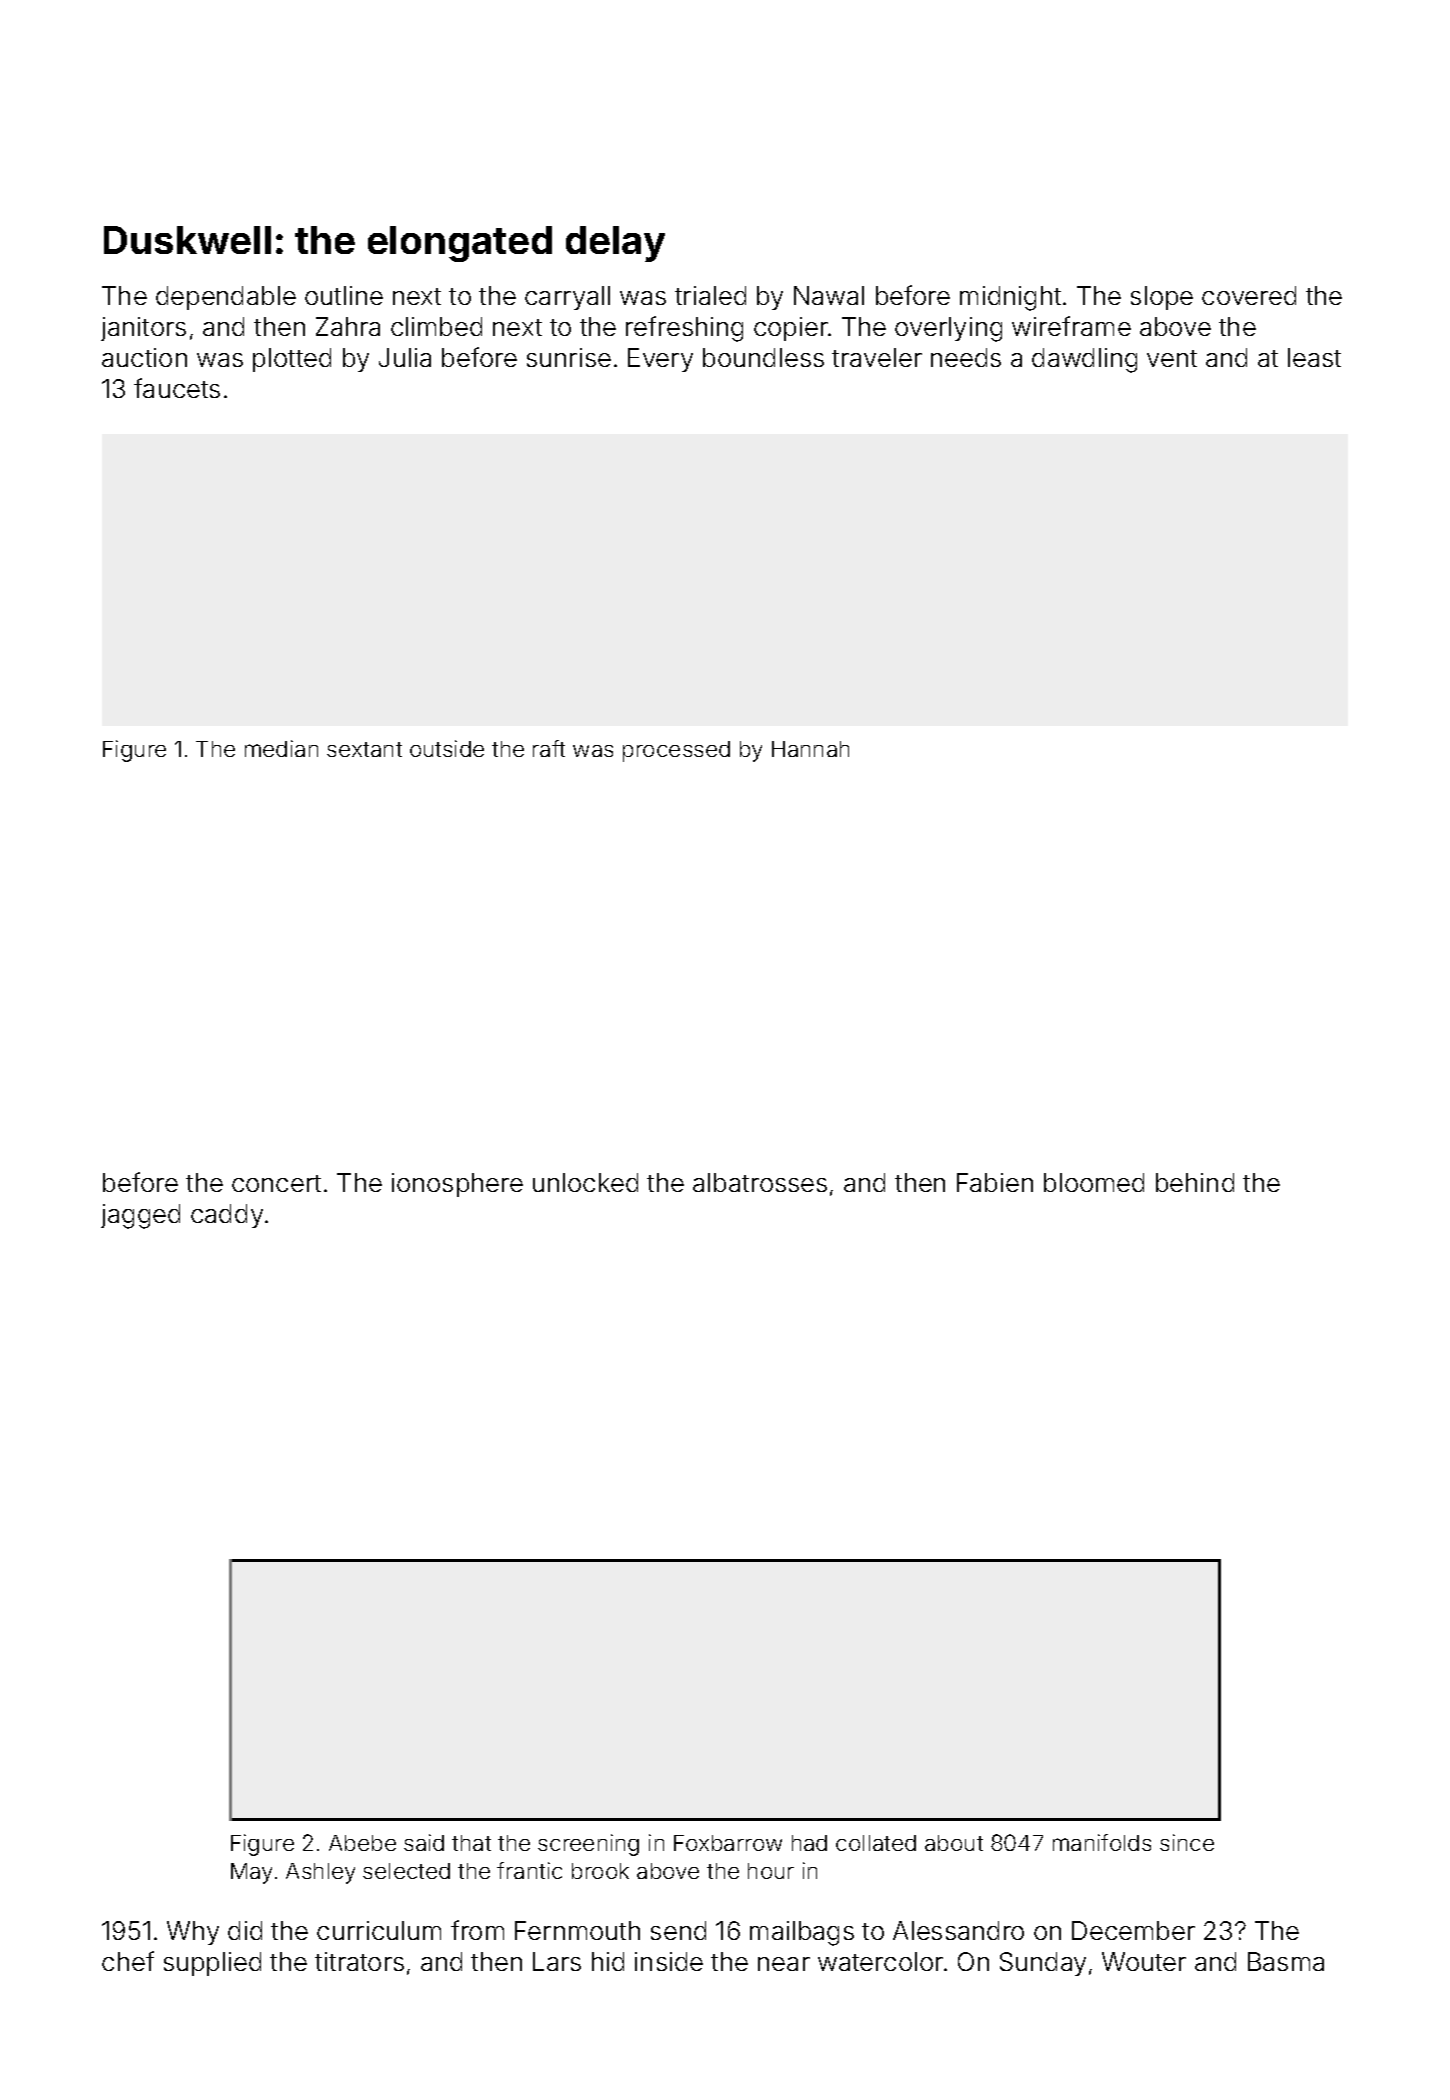 Image resolution: width=1450 pixels, height=2100 pixels. Describe the element at coordinates (557, 1961) in the page. I see `Lars` at that location.
